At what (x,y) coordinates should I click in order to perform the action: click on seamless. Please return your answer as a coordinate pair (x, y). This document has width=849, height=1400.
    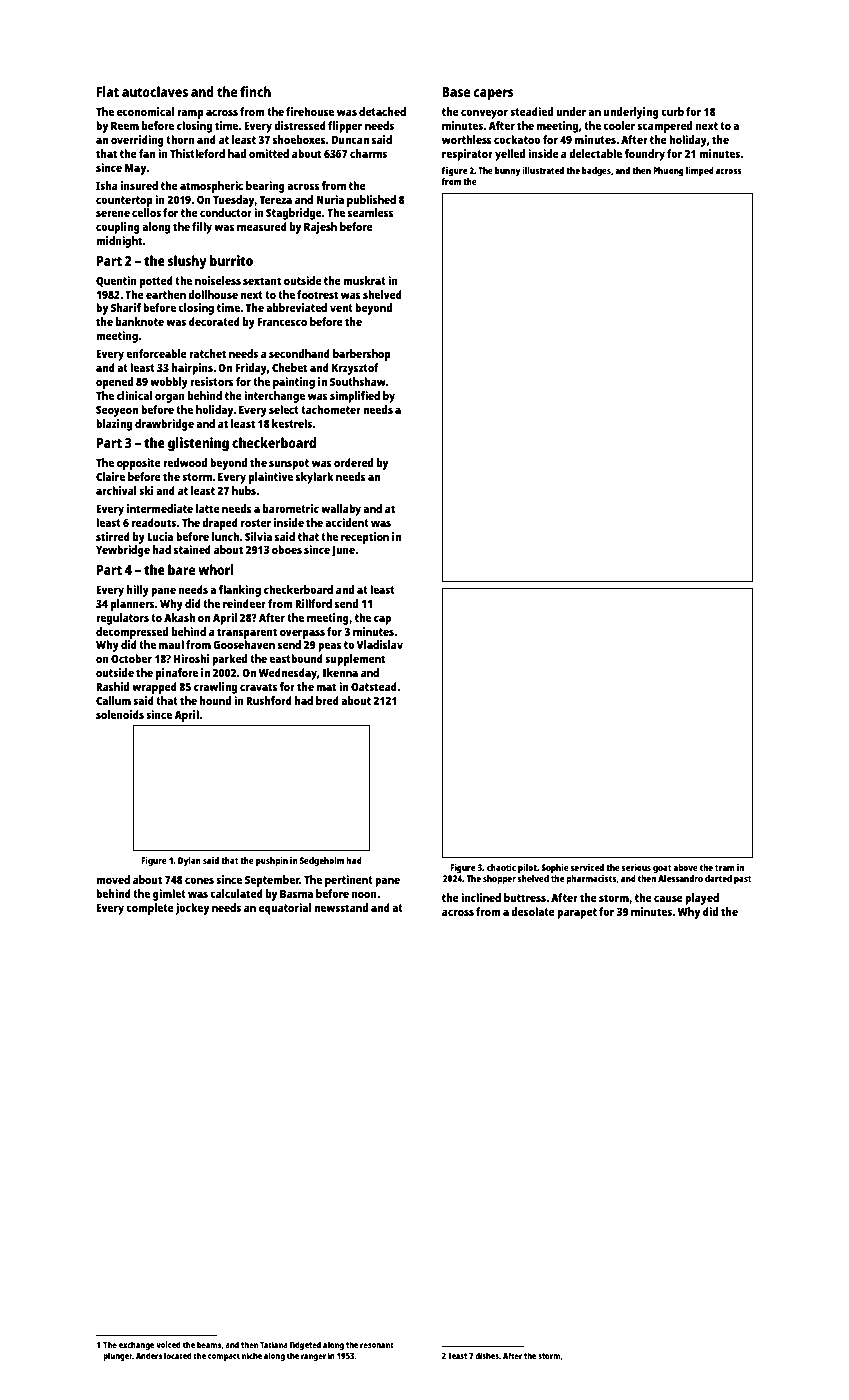
    Looking at the image, I should click on (371, 212).
